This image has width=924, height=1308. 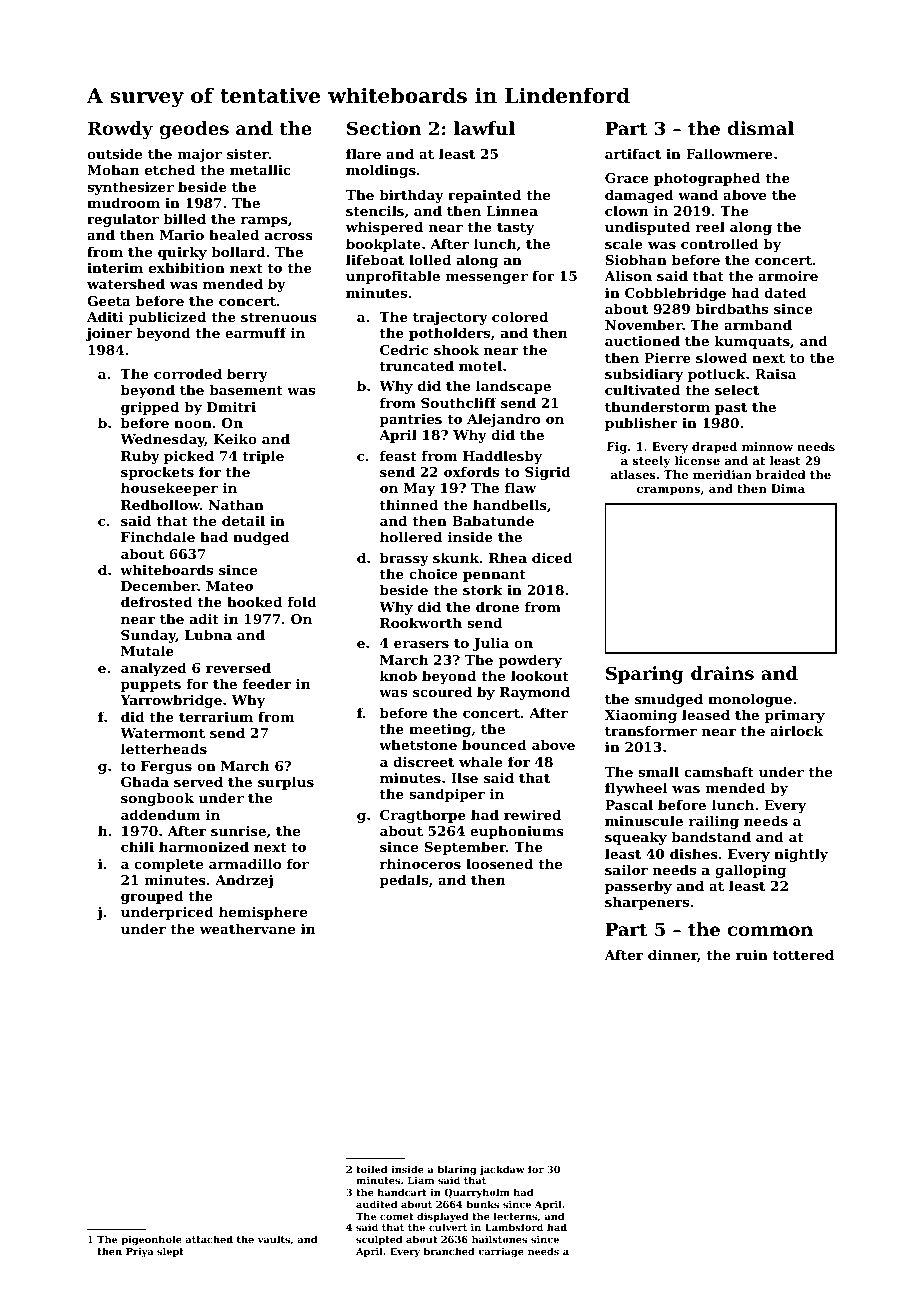 What do you see at coordinates (404, 559) in the image?
I see `brassy` at bounding box center [404, 559].
